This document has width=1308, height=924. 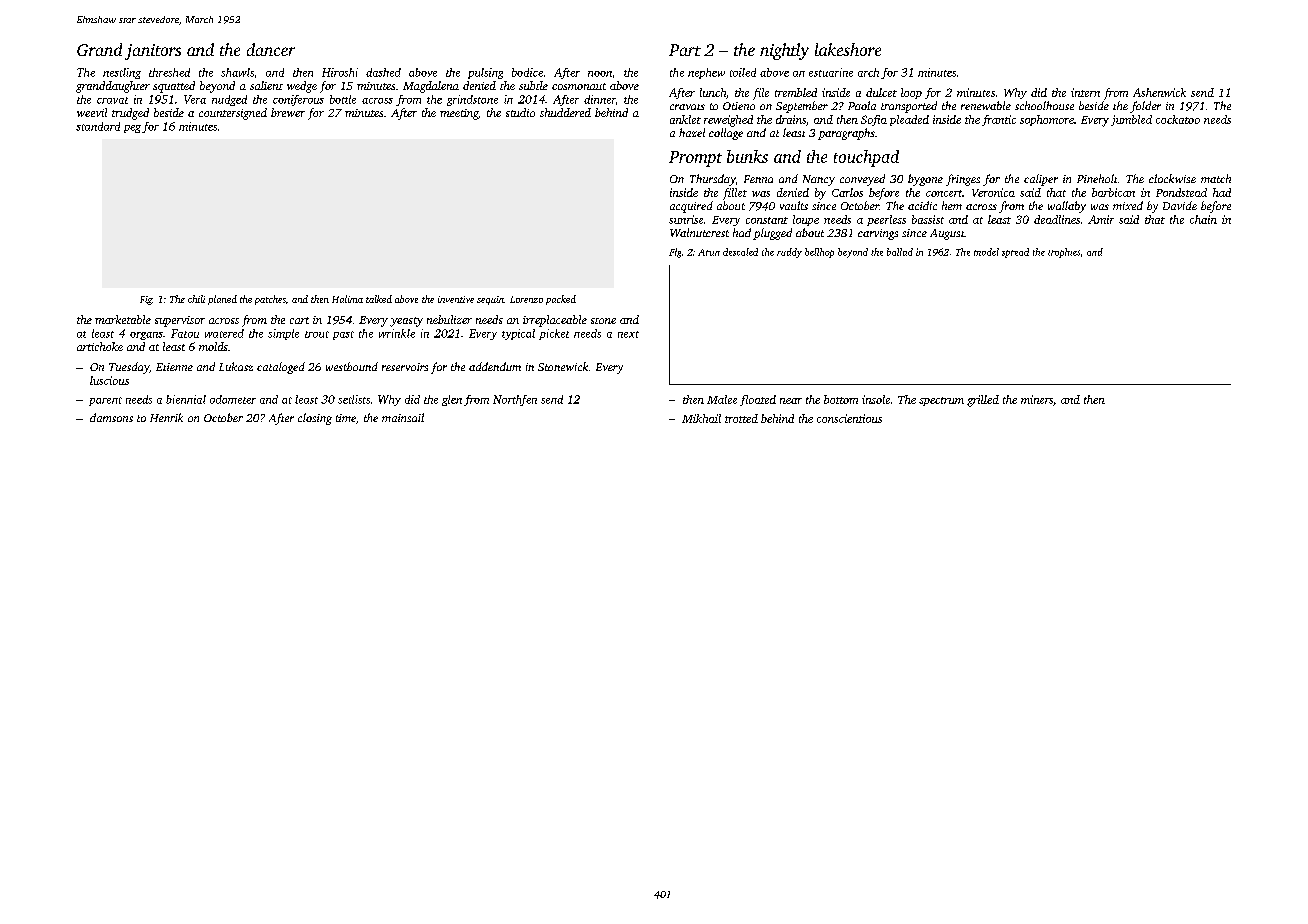 I want to click on hem, so click(x=952, y=205).
